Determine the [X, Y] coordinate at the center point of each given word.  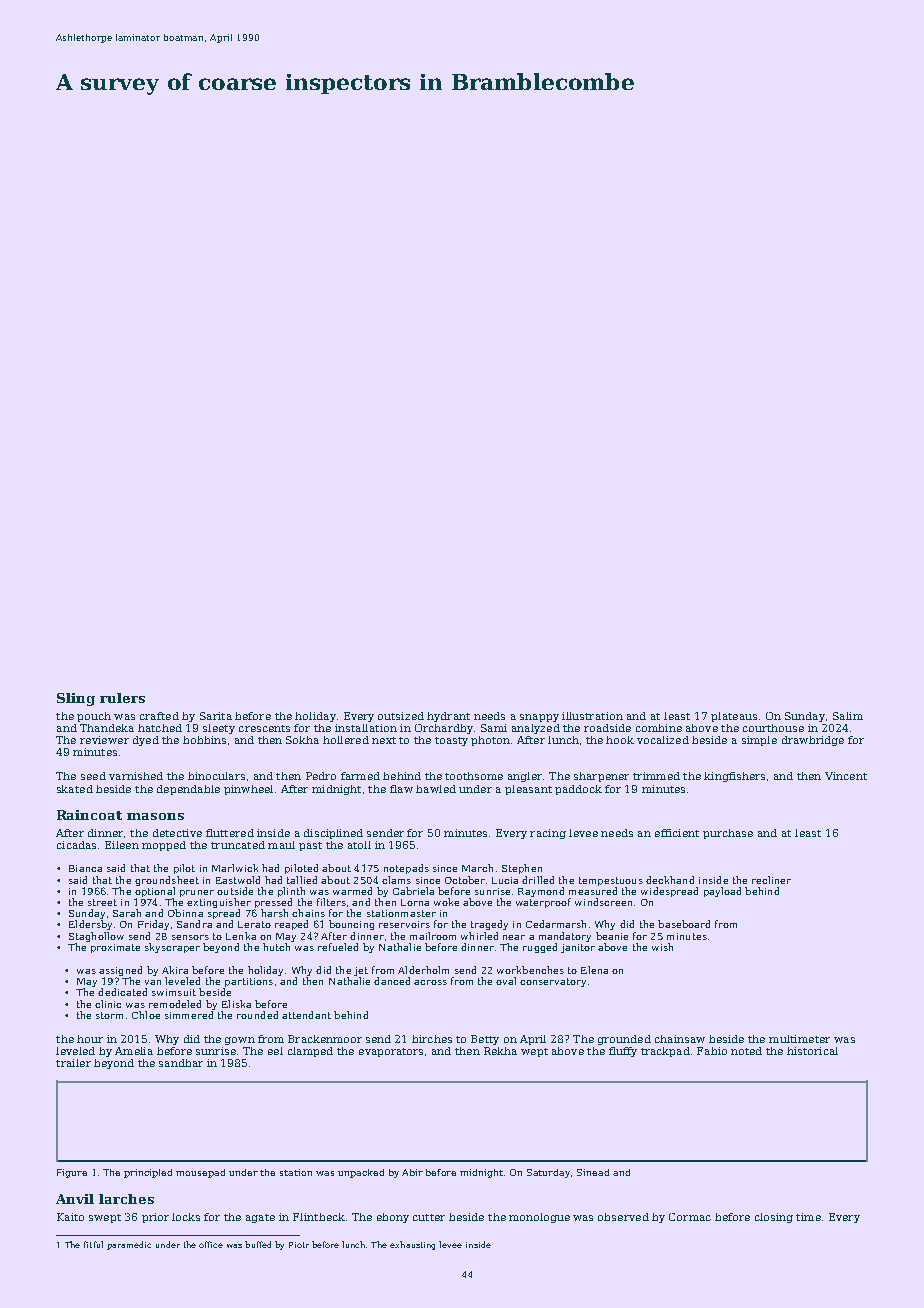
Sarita [216, 716]
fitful [93, 1244]
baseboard [684, 924]
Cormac [690, 1217]
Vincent [846, 776]
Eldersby [90, 925]
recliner [771, 880]
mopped [164, 846]
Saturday [548, 1173]
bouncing [351, 925]
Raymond [541, 892]
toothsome [474, 776]
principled [148, 1173]
